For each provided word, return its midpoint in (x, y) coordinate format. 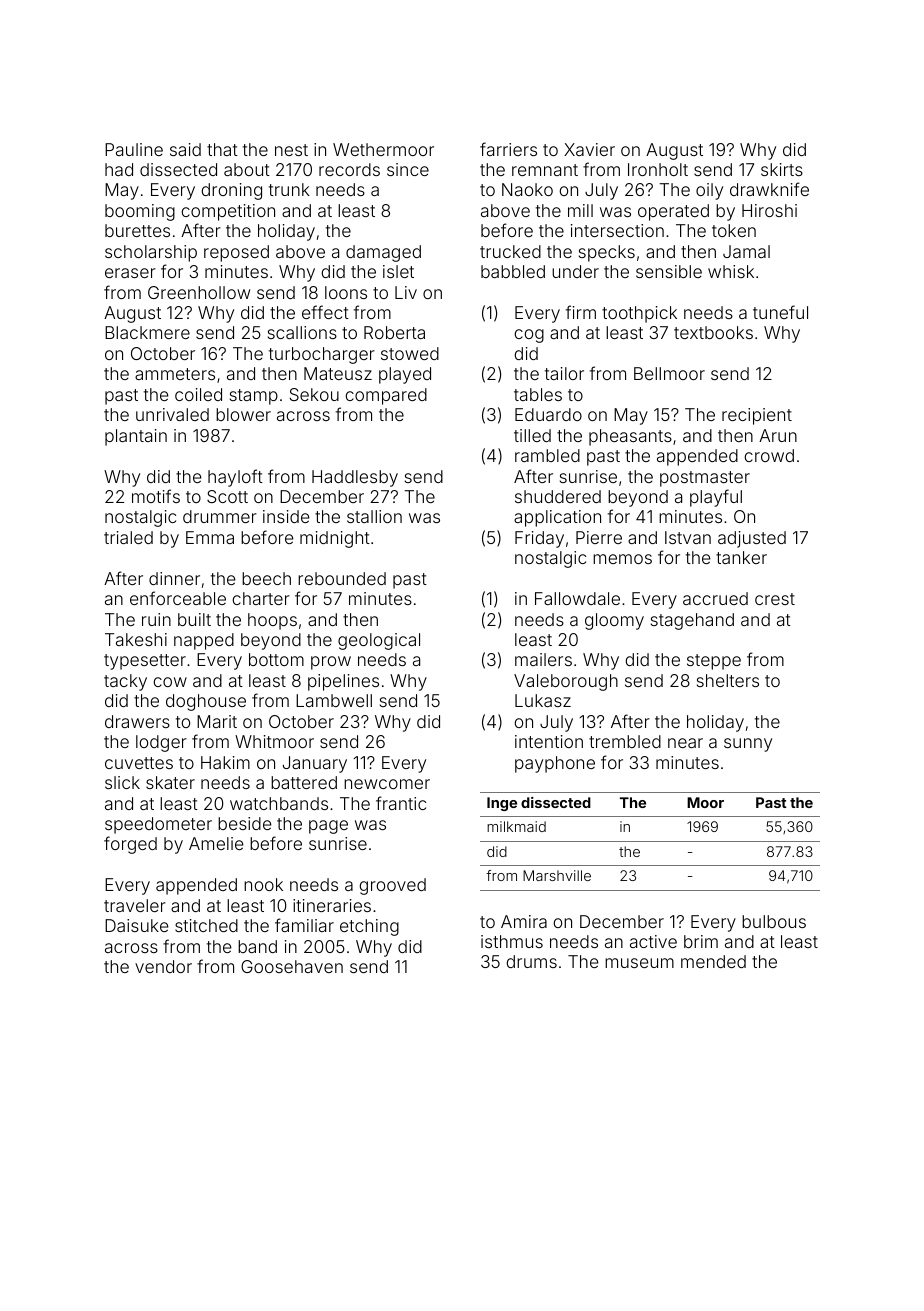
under (575, 271)
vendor (163, 966)
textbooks (713, 332)
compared (386, 396)
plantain (136, 437)
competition (228, 212)
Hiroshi (769, 210)
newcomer (387, 784)
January (315, 764)
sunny (748, 745)
